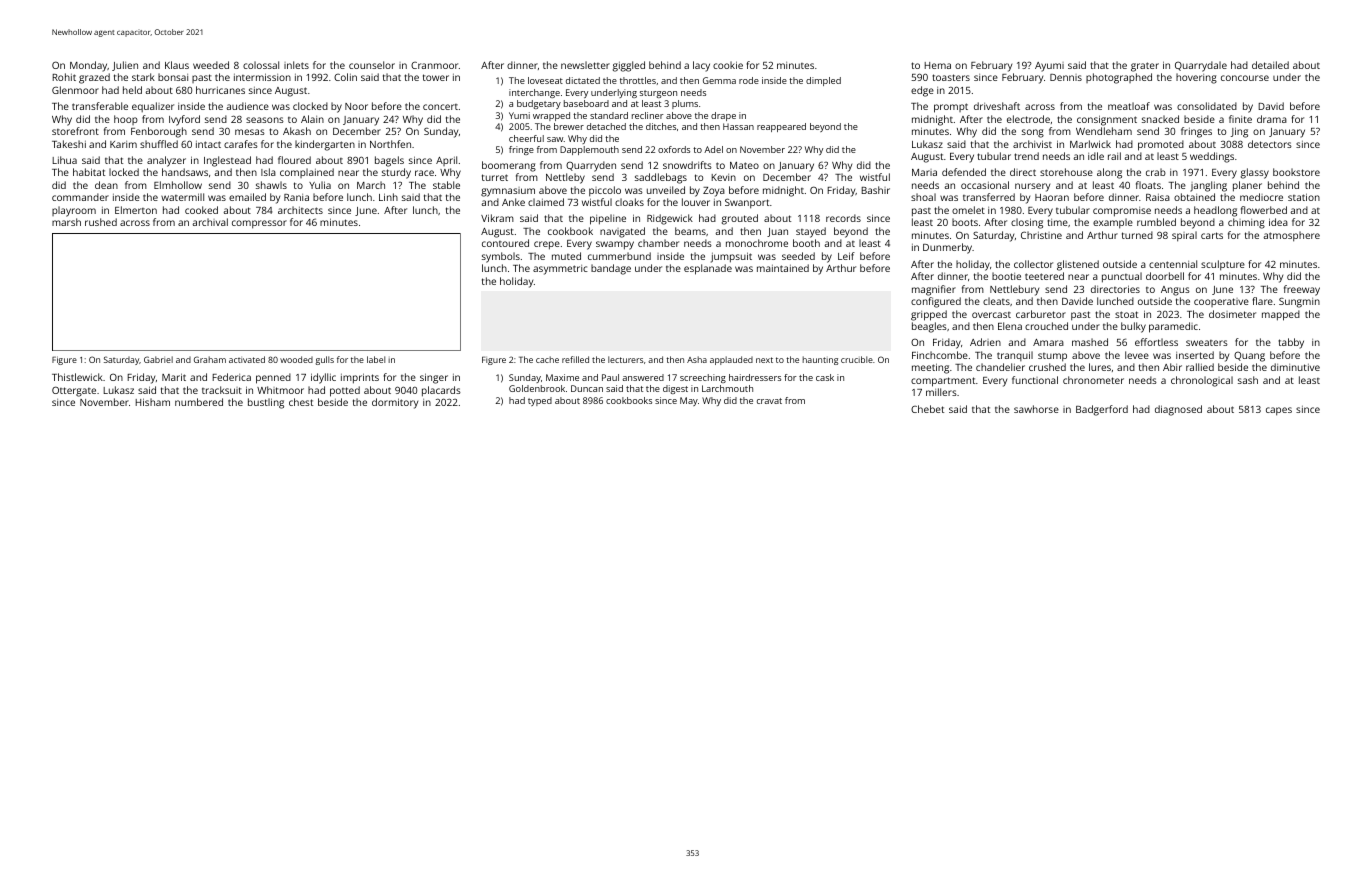 The width and height of the image is (1372, 887). Describe the element at coordinates (143, 77) in the image. I see `stark` at that location.
